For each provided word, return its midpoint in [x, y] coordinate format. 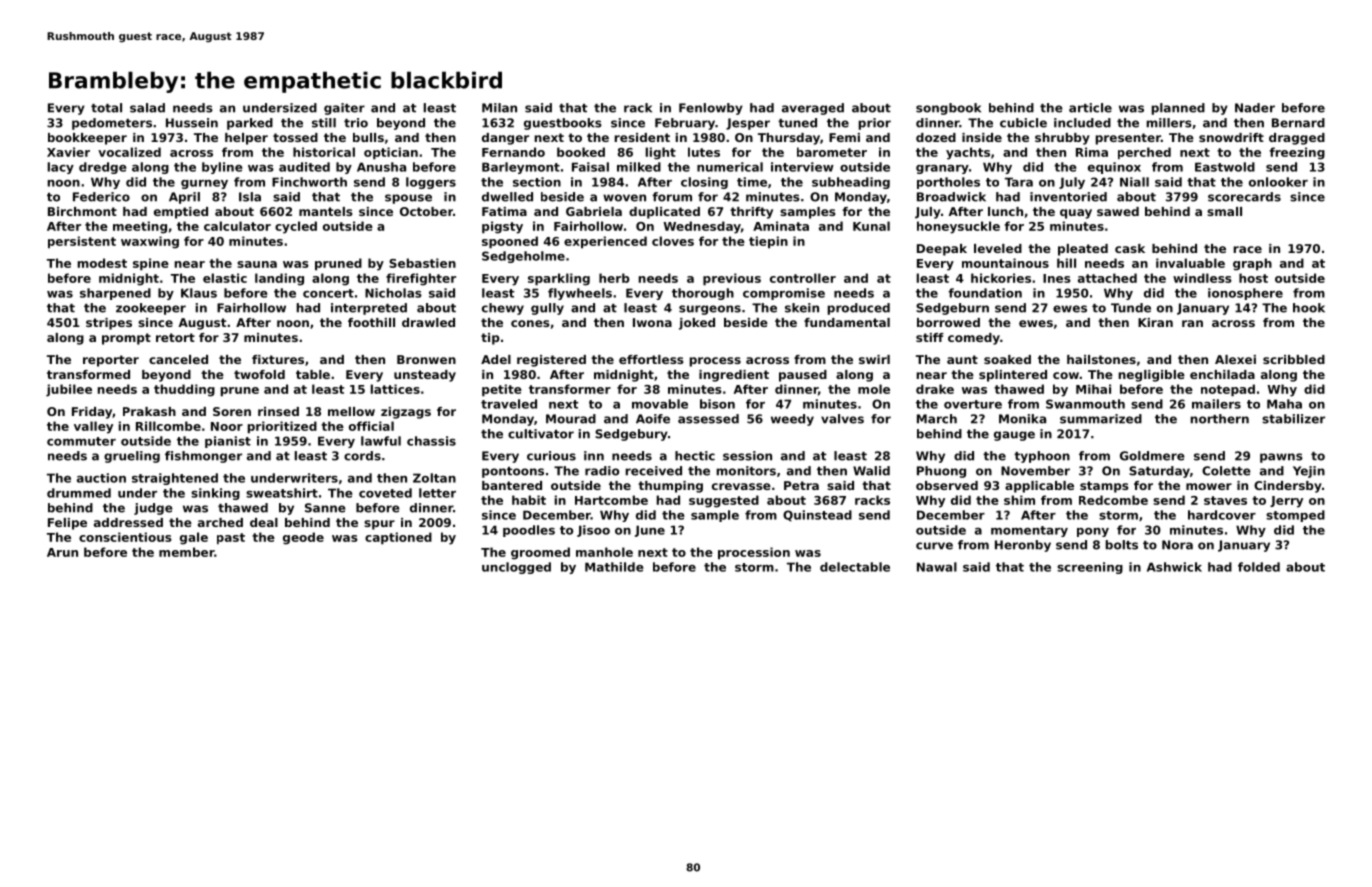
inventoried [1068, 197]
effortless [651, 359]
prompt [126, 339]
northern [1220, 419]
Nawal [937, 567]
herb [614, 278]
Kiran [1155, 322]
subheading [851, 183]
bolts [1122, 545]
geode [303, 538]
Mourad [571, 419]
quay [1076, 214]
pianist [228, 442]
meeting [140, 227]
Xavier [68, 152]
